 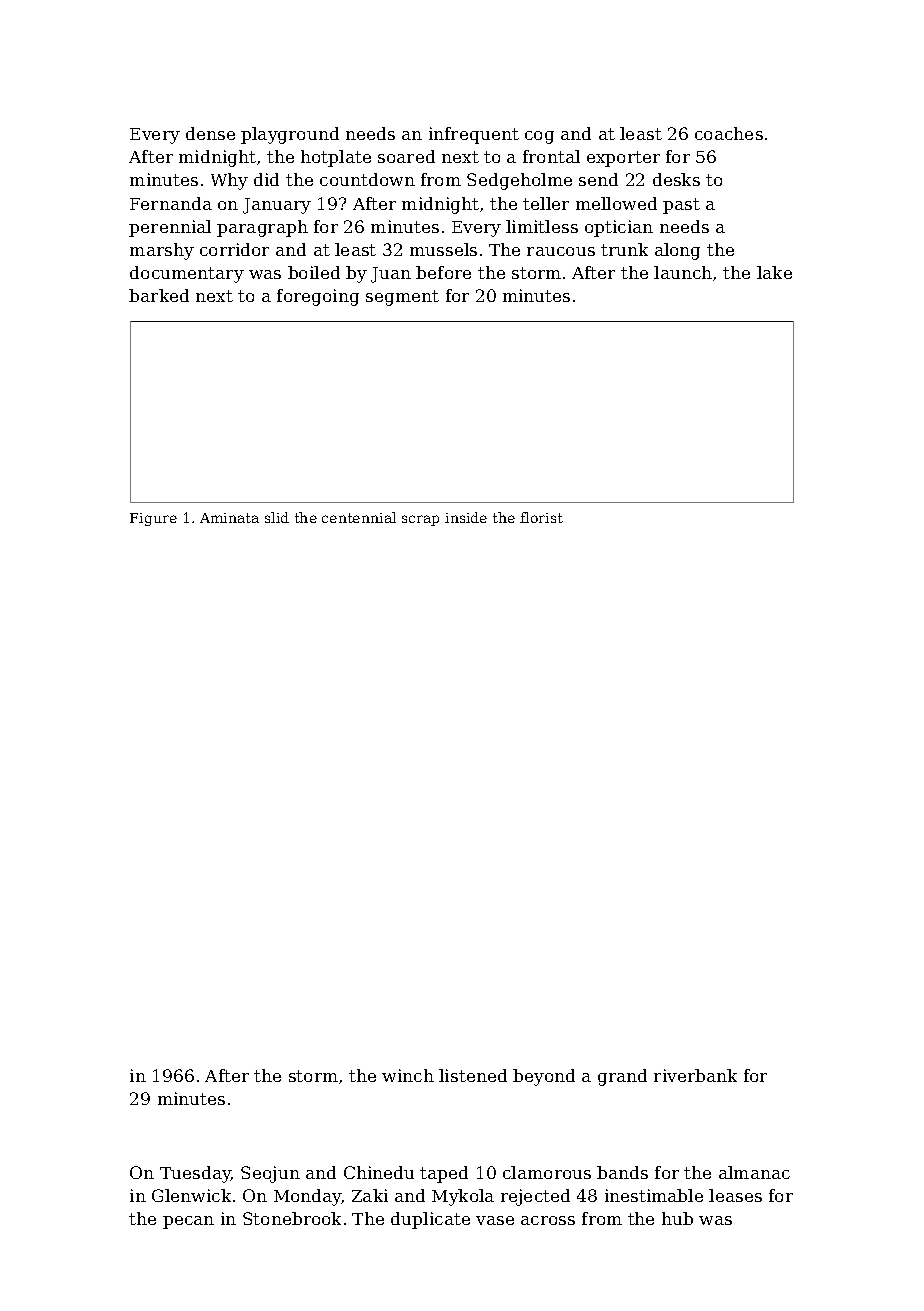 I want to click on florist, so click(x=541, y=517).
